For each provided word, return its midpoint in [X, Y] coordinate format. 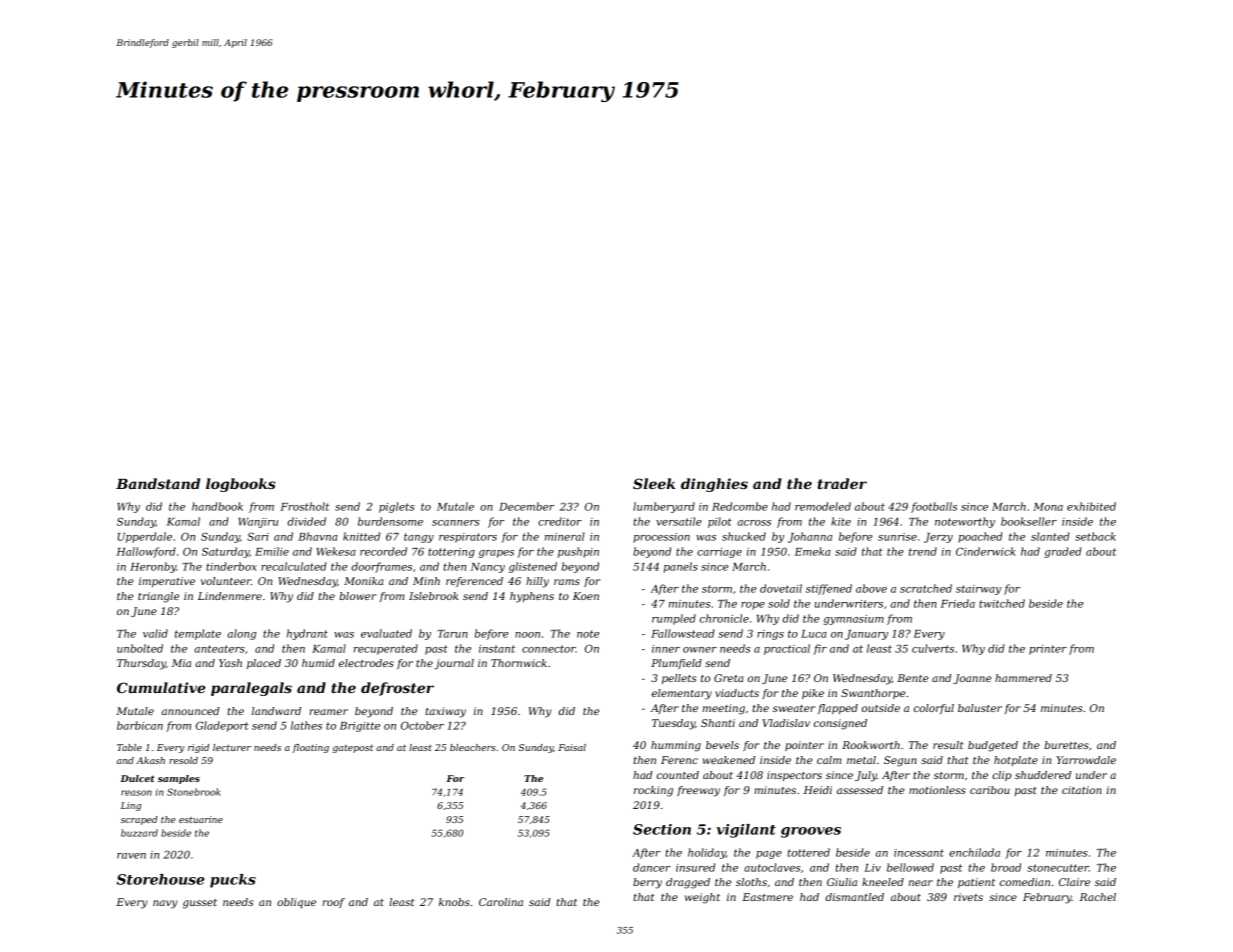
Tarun [453, 634]
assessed [860, 790]
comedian [1025, 882]
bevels [722, 745]
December [526, 506]
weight [702, 898]
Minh [426, 581]
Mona [1048, 507]
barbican [140, 725]
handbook [217, 506]
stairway [978, 590]
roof [333, 903]
